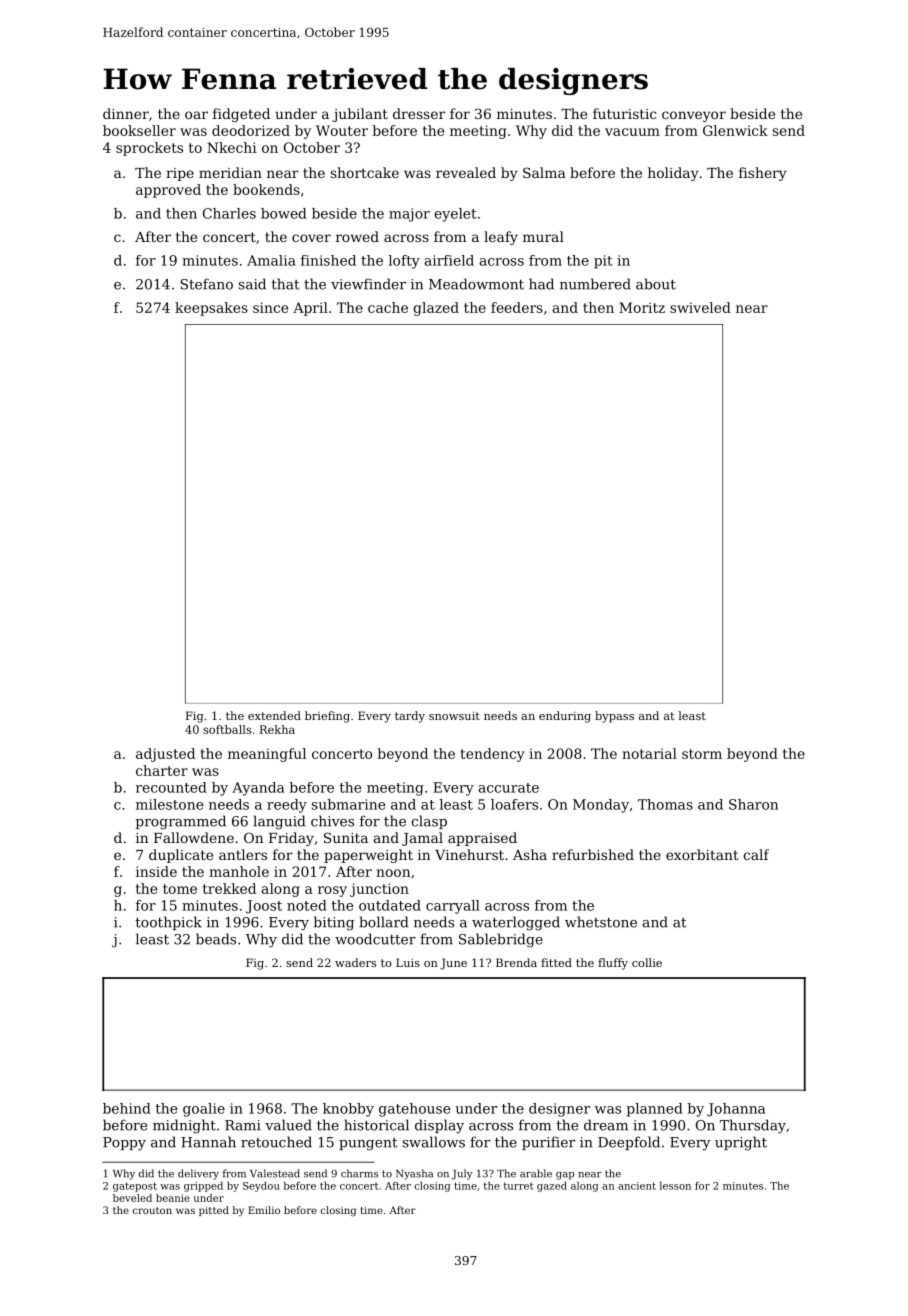 Image resolution: width=908 pixels, height=1316 pixels. I want to click on keepsakes, so click(211, 309).
